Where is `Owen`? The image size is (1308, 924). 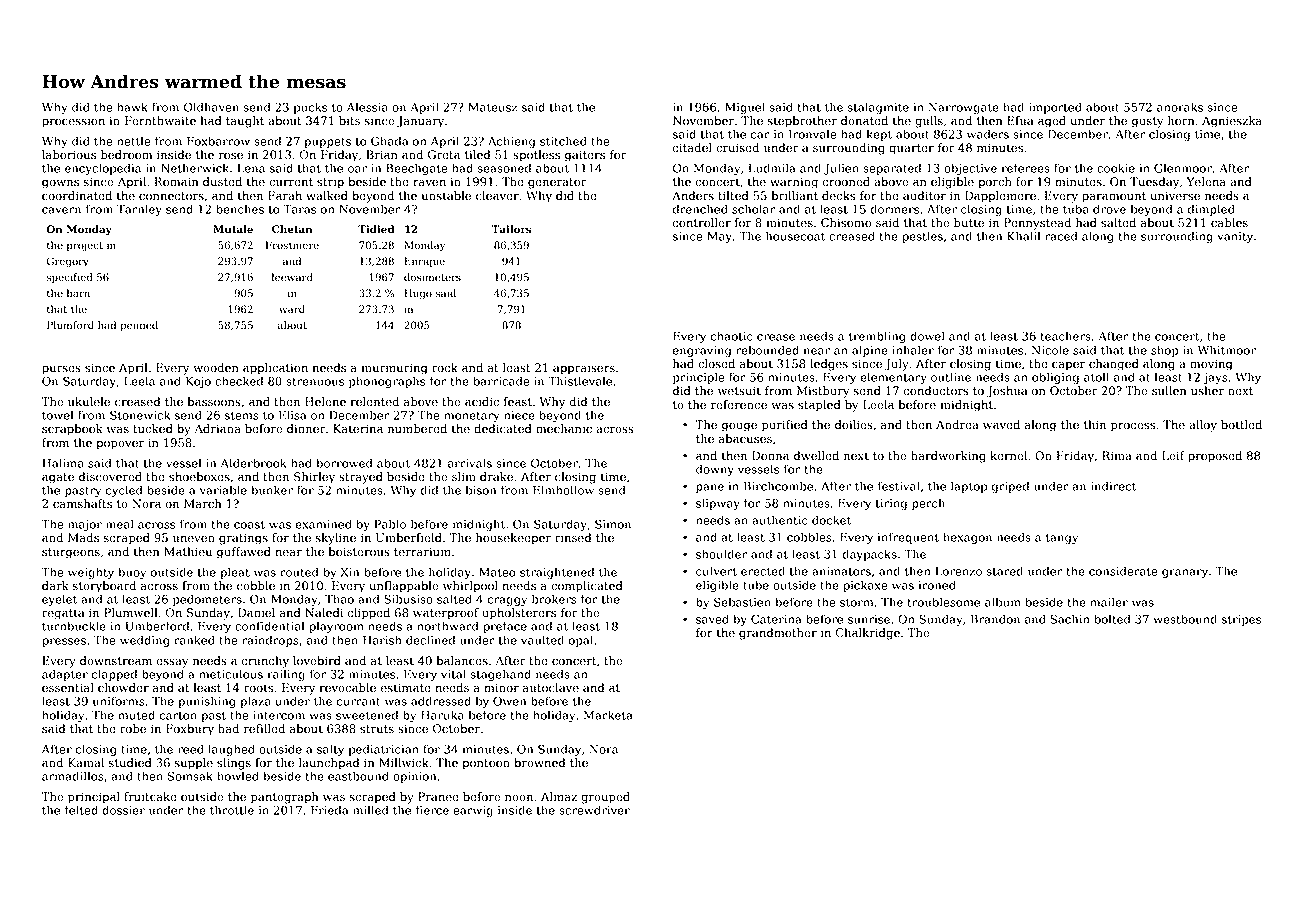
Owen is located at coordinates (509, 701).
